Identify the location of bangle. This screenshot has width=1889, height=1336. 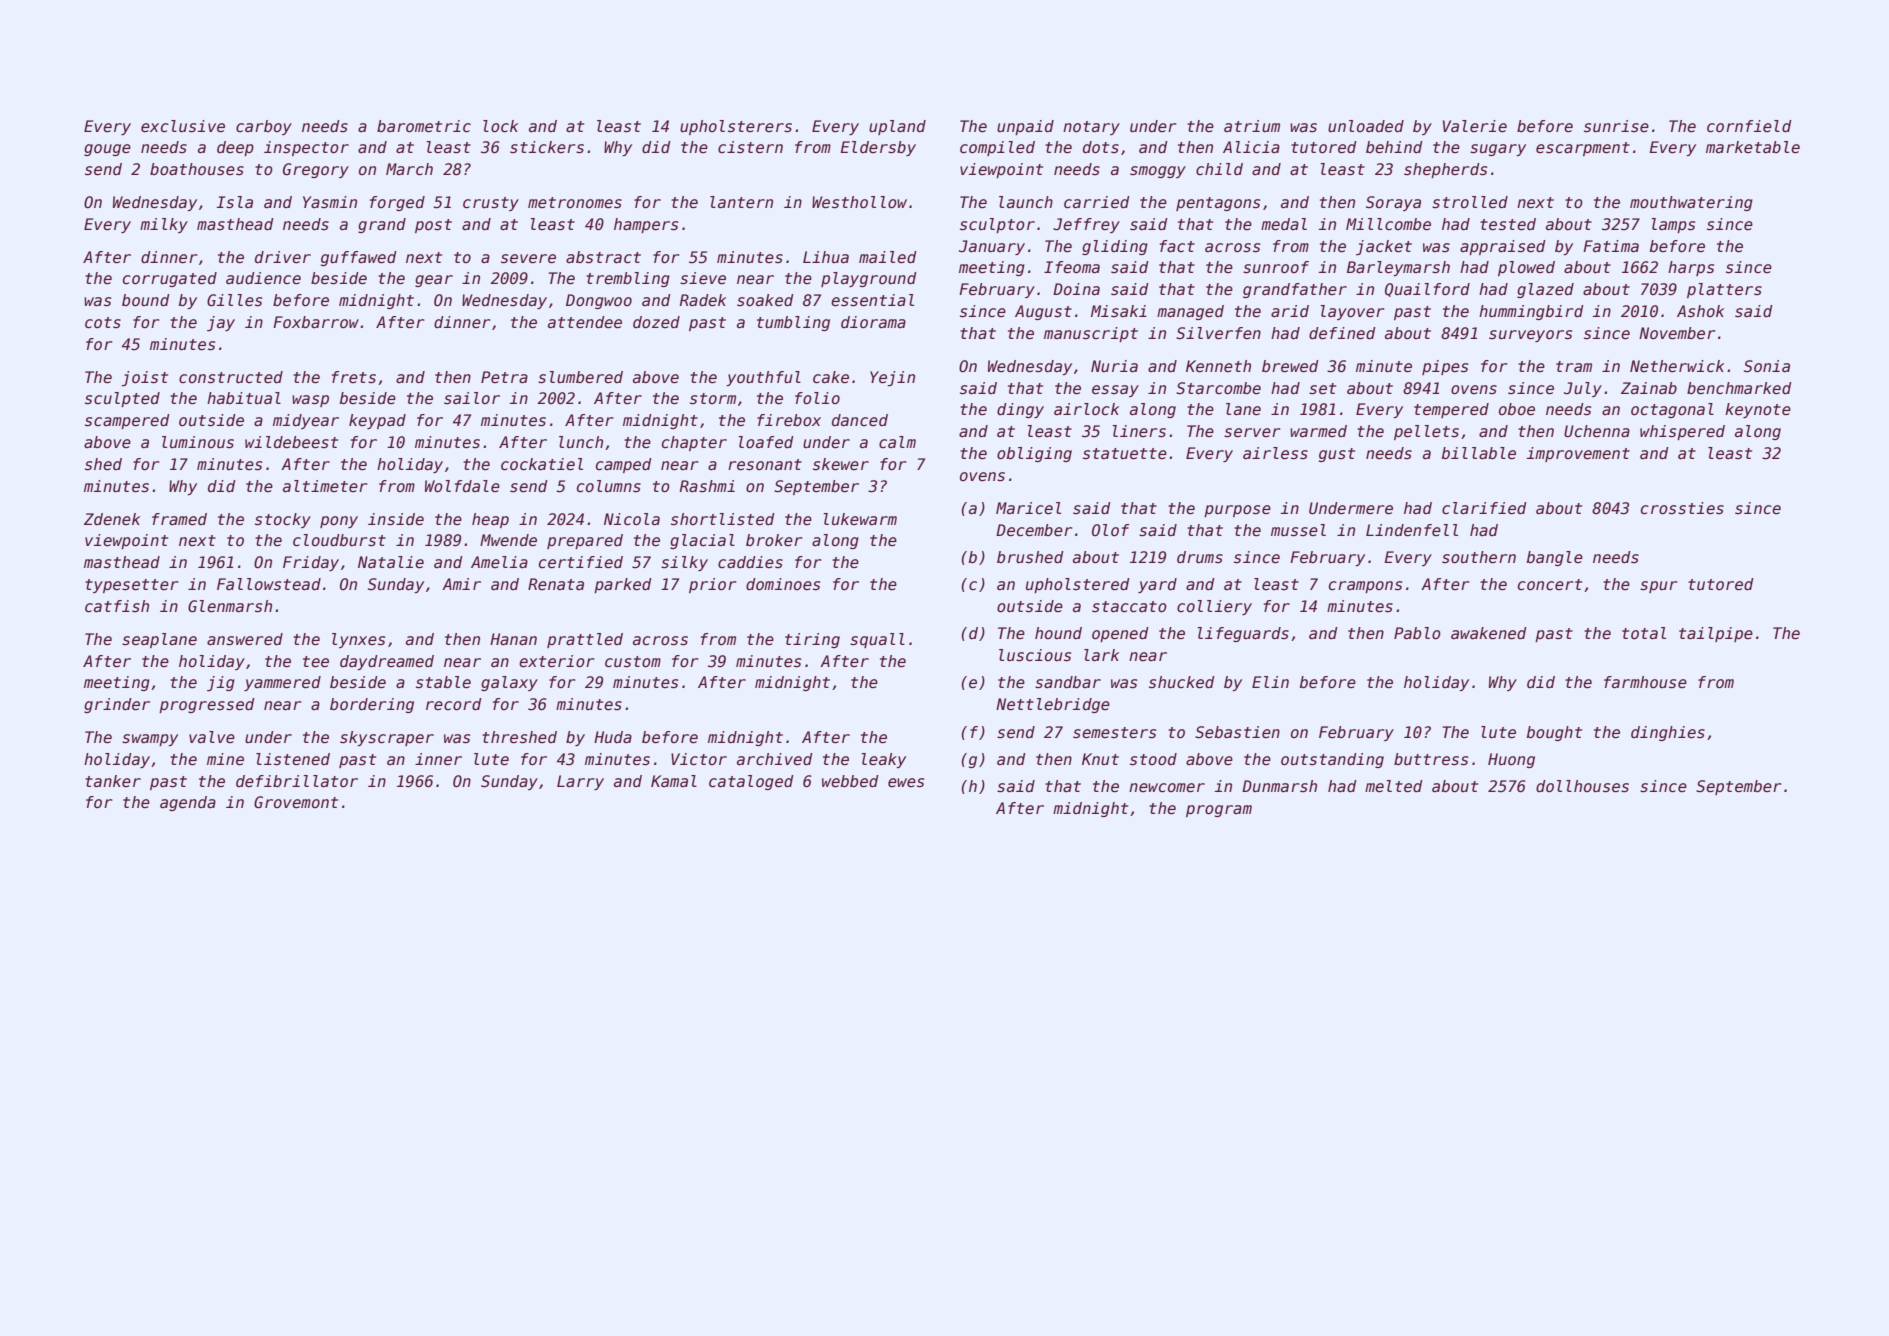
(1555, 558).
